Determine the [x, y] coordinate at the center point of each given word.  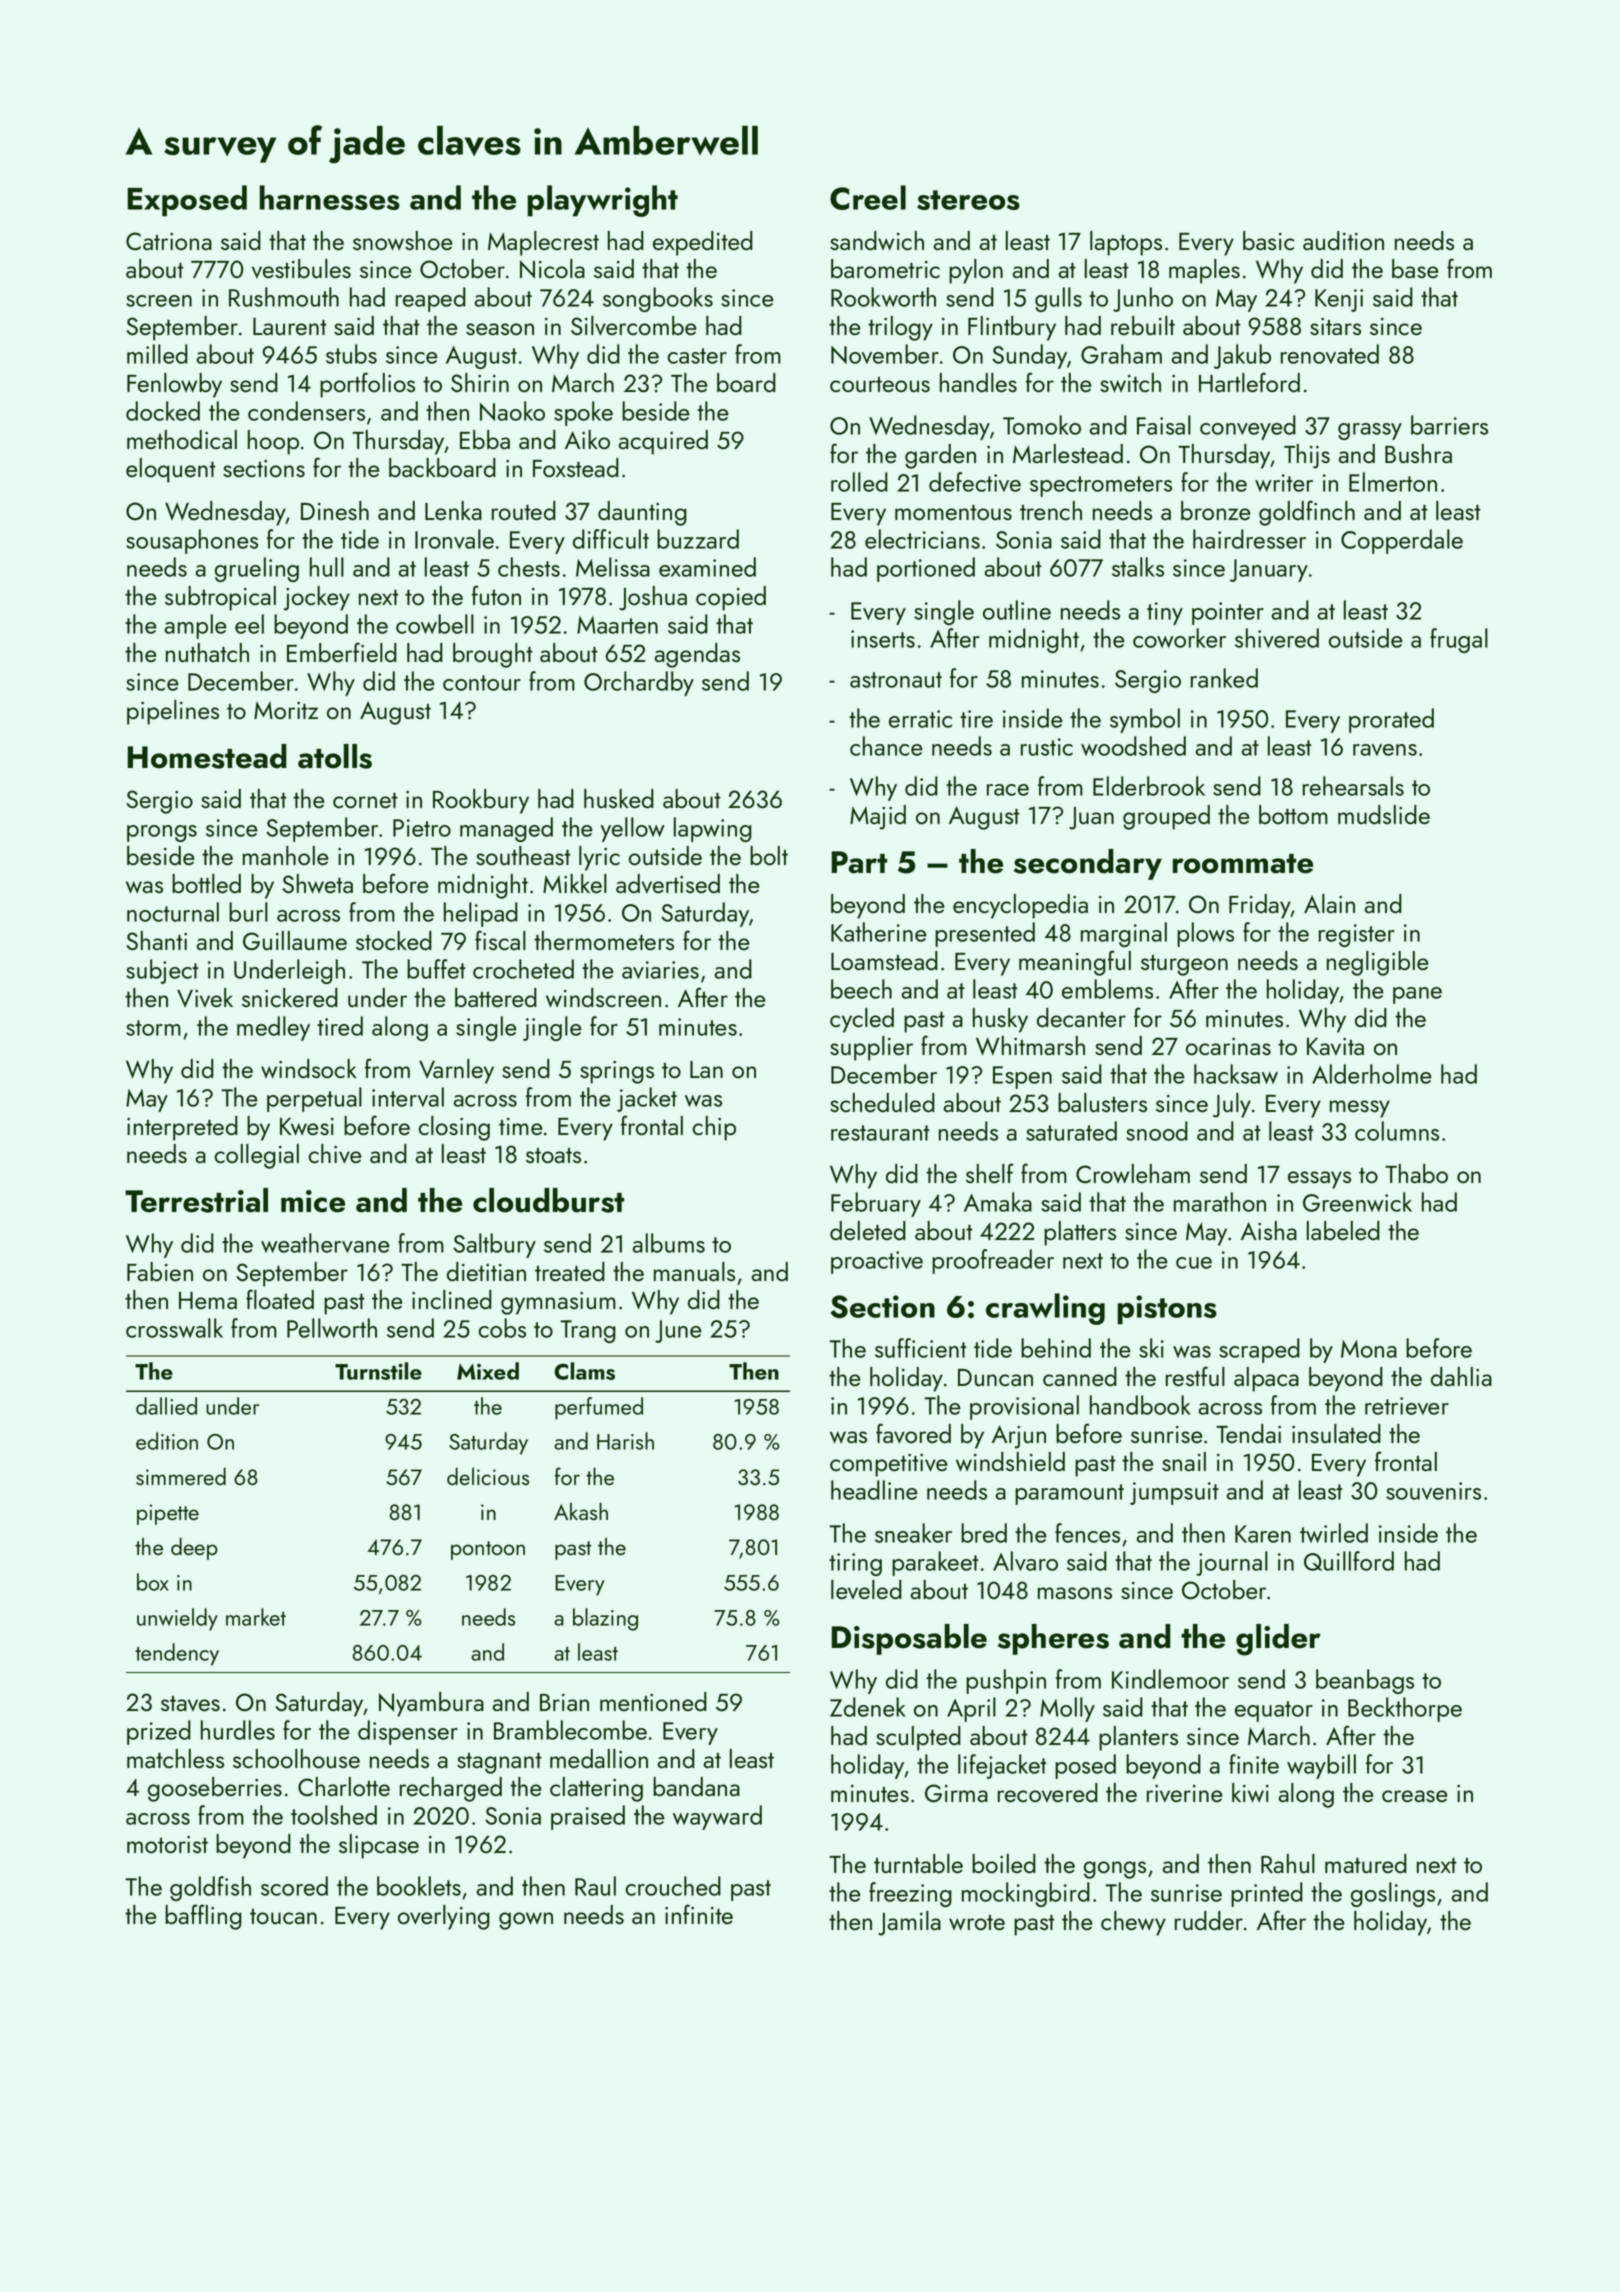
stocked [394, 941]
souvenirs [1433, 1491]
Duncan [995, 1377]
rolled [859, 482]
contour [482, 683]
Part [859, 862]
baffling [203, 1917]
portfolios [367, 385]
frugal [1459, 640]
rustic [1047, 747]
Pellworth [332, 1328]
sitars [1335, 326]
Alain [1329, 903]
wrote [977, 1923]
